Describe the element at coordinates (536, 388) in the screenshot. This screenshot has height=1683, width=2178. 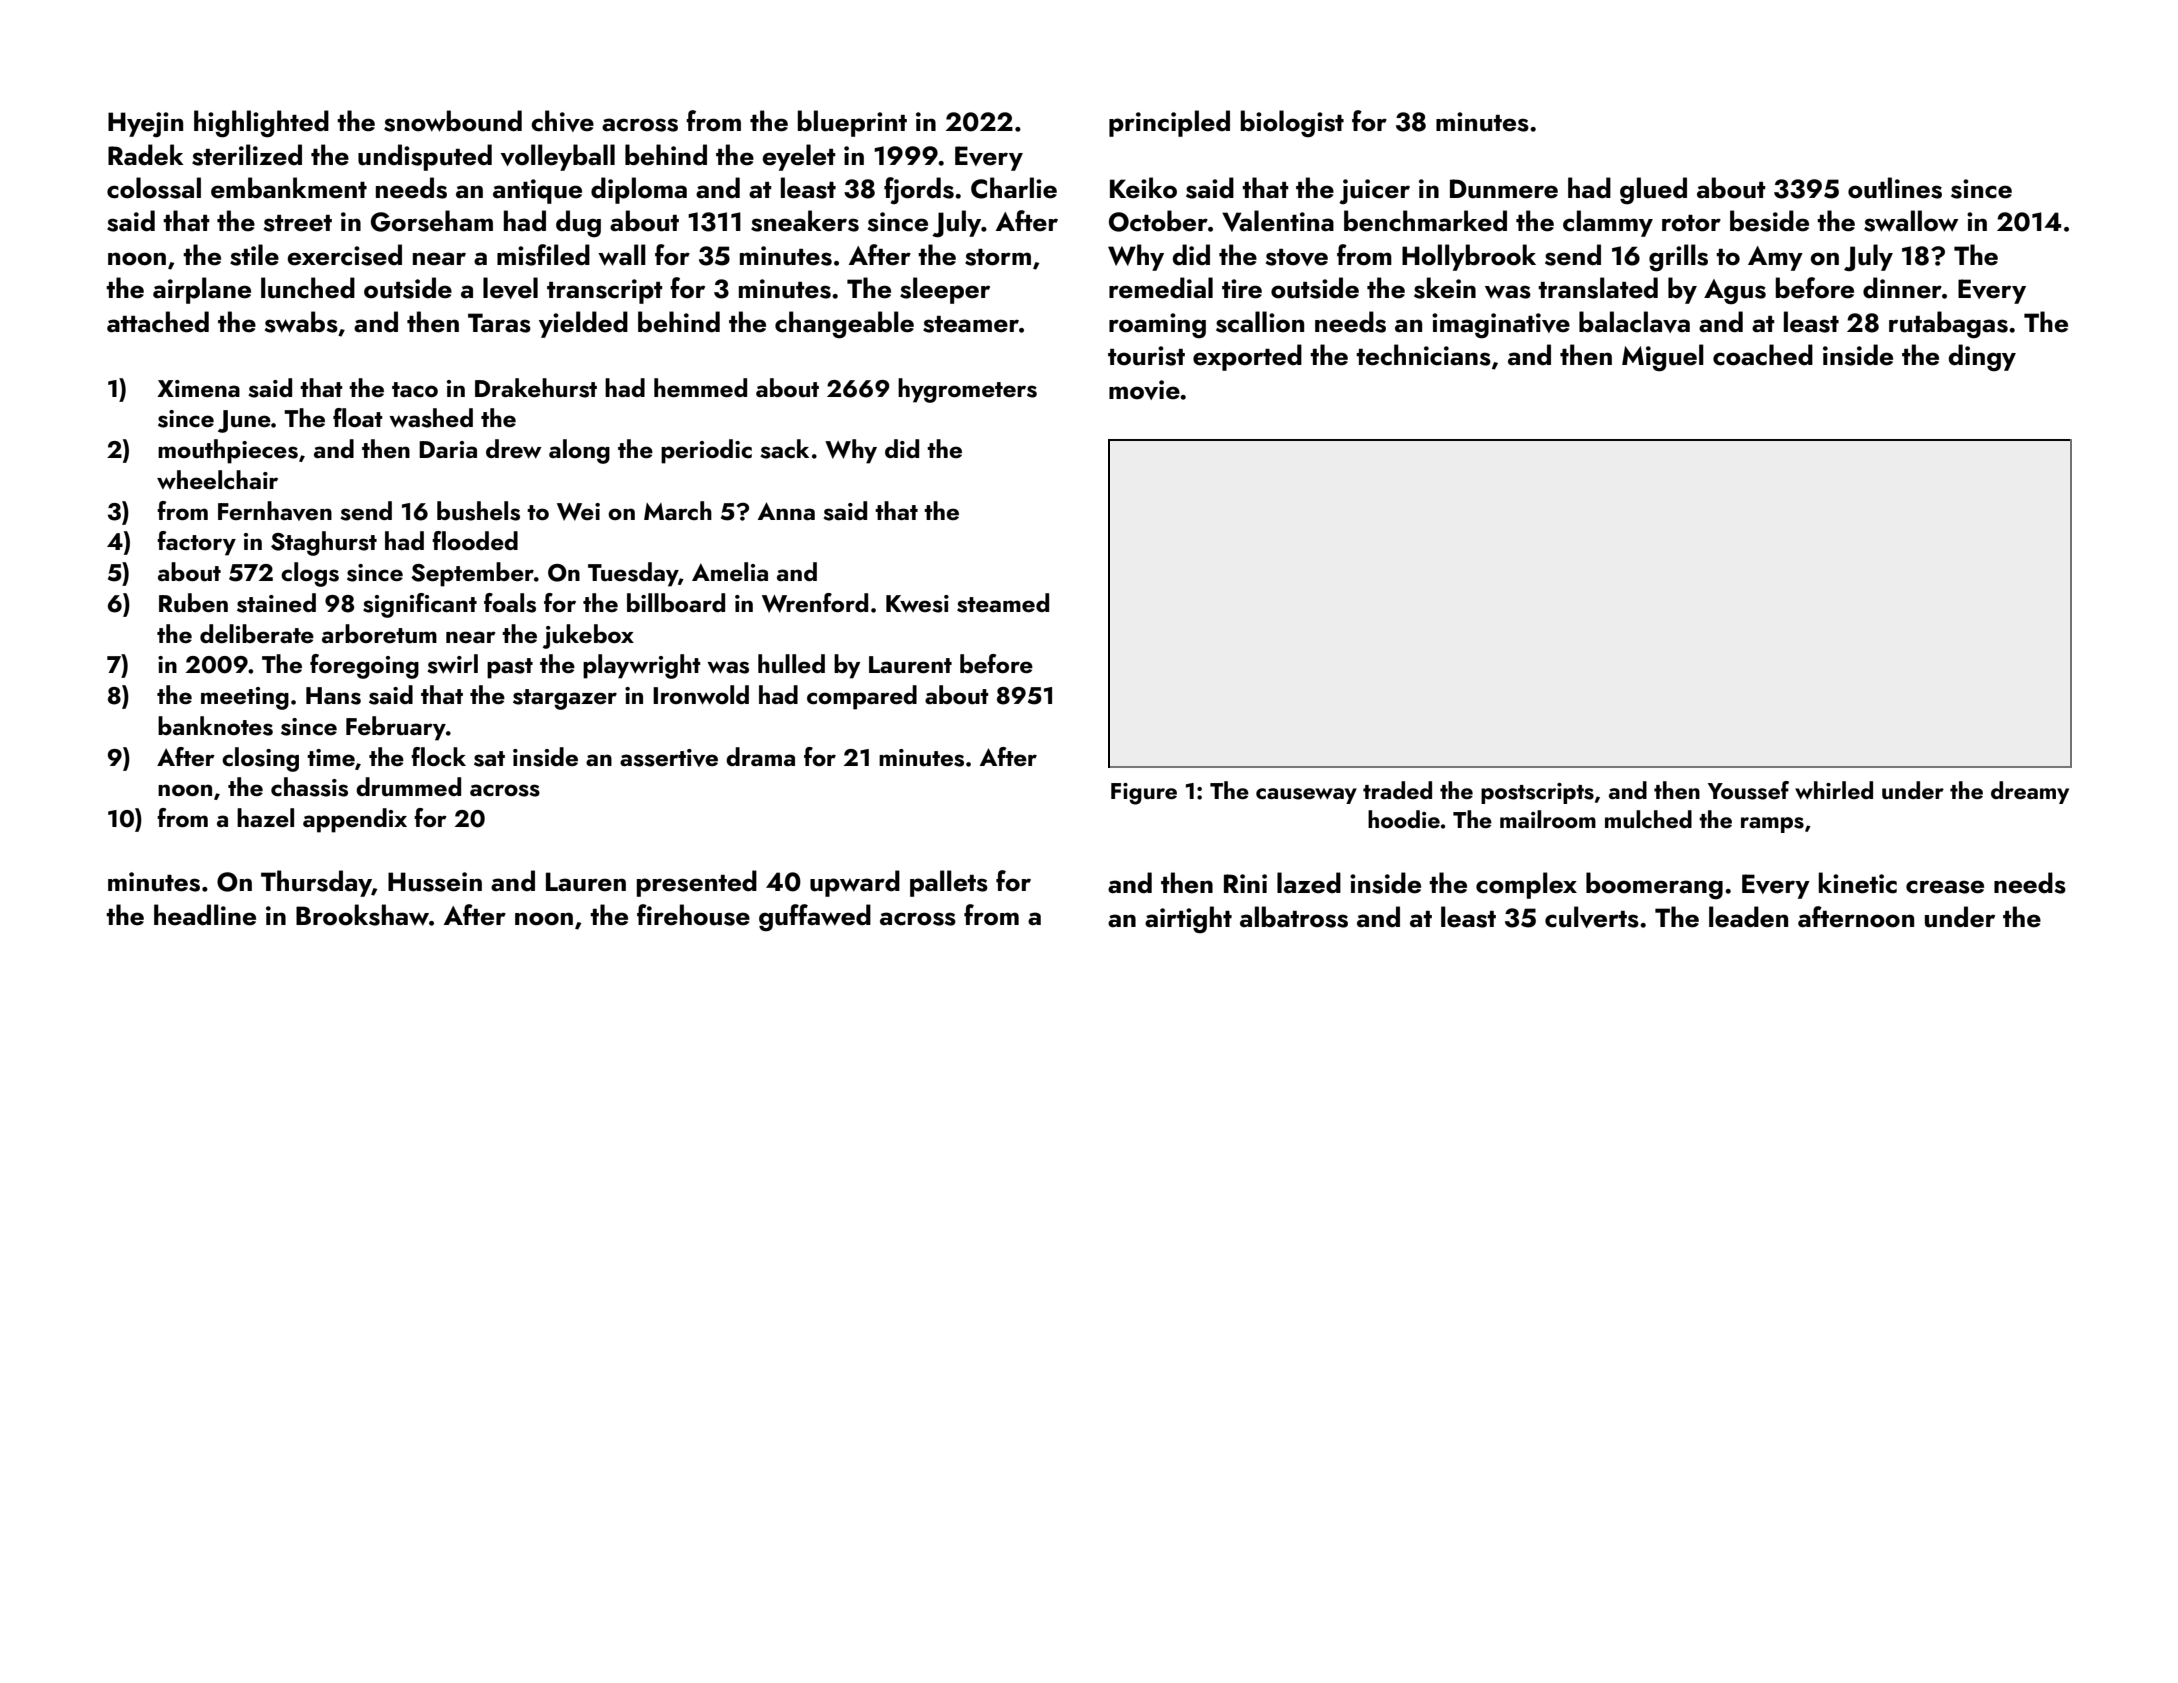
I see `Drakehurst` at that location.
